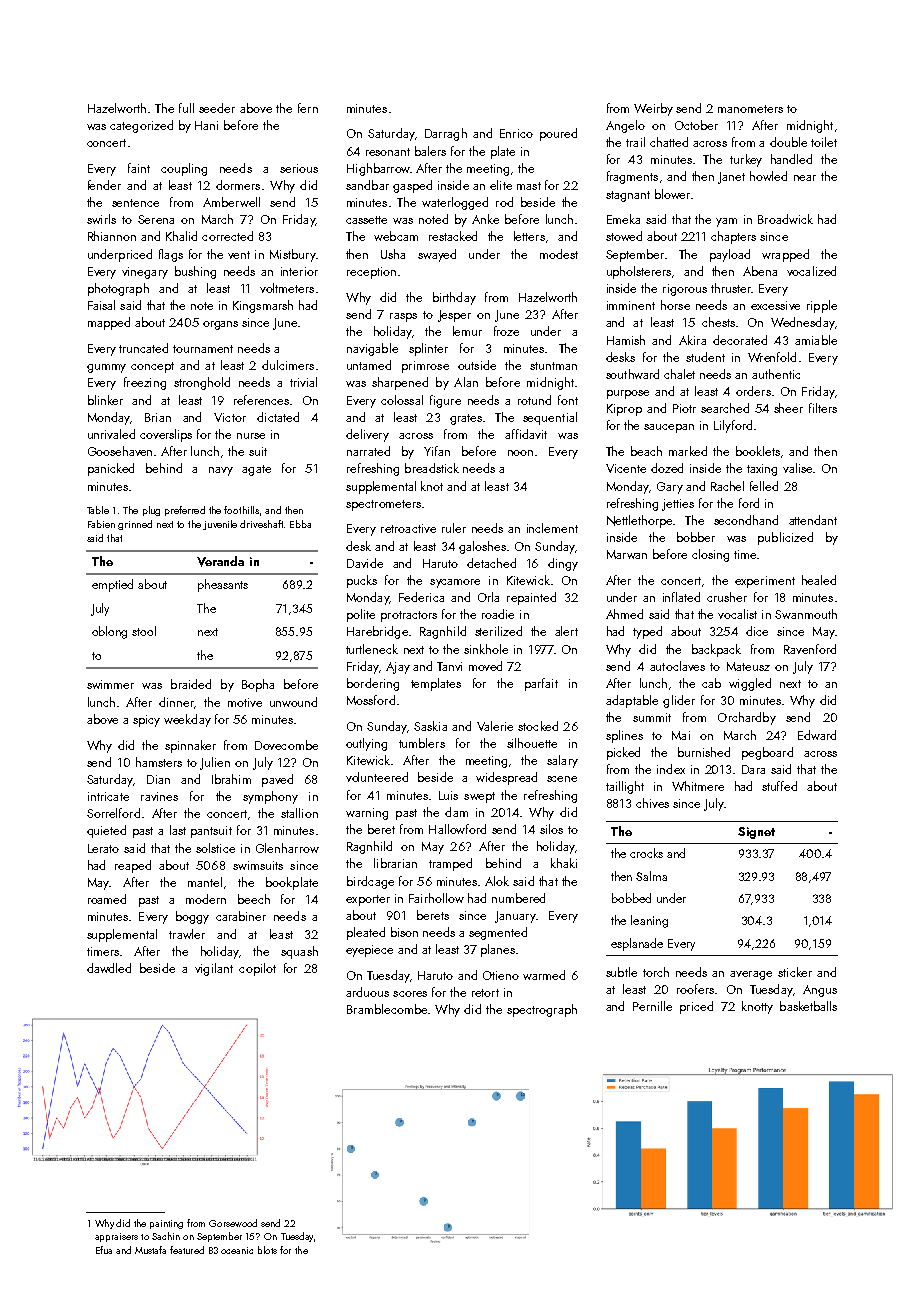  Describe the element at coordinates (750, 109) in the image. I see `manometers` at that location.
